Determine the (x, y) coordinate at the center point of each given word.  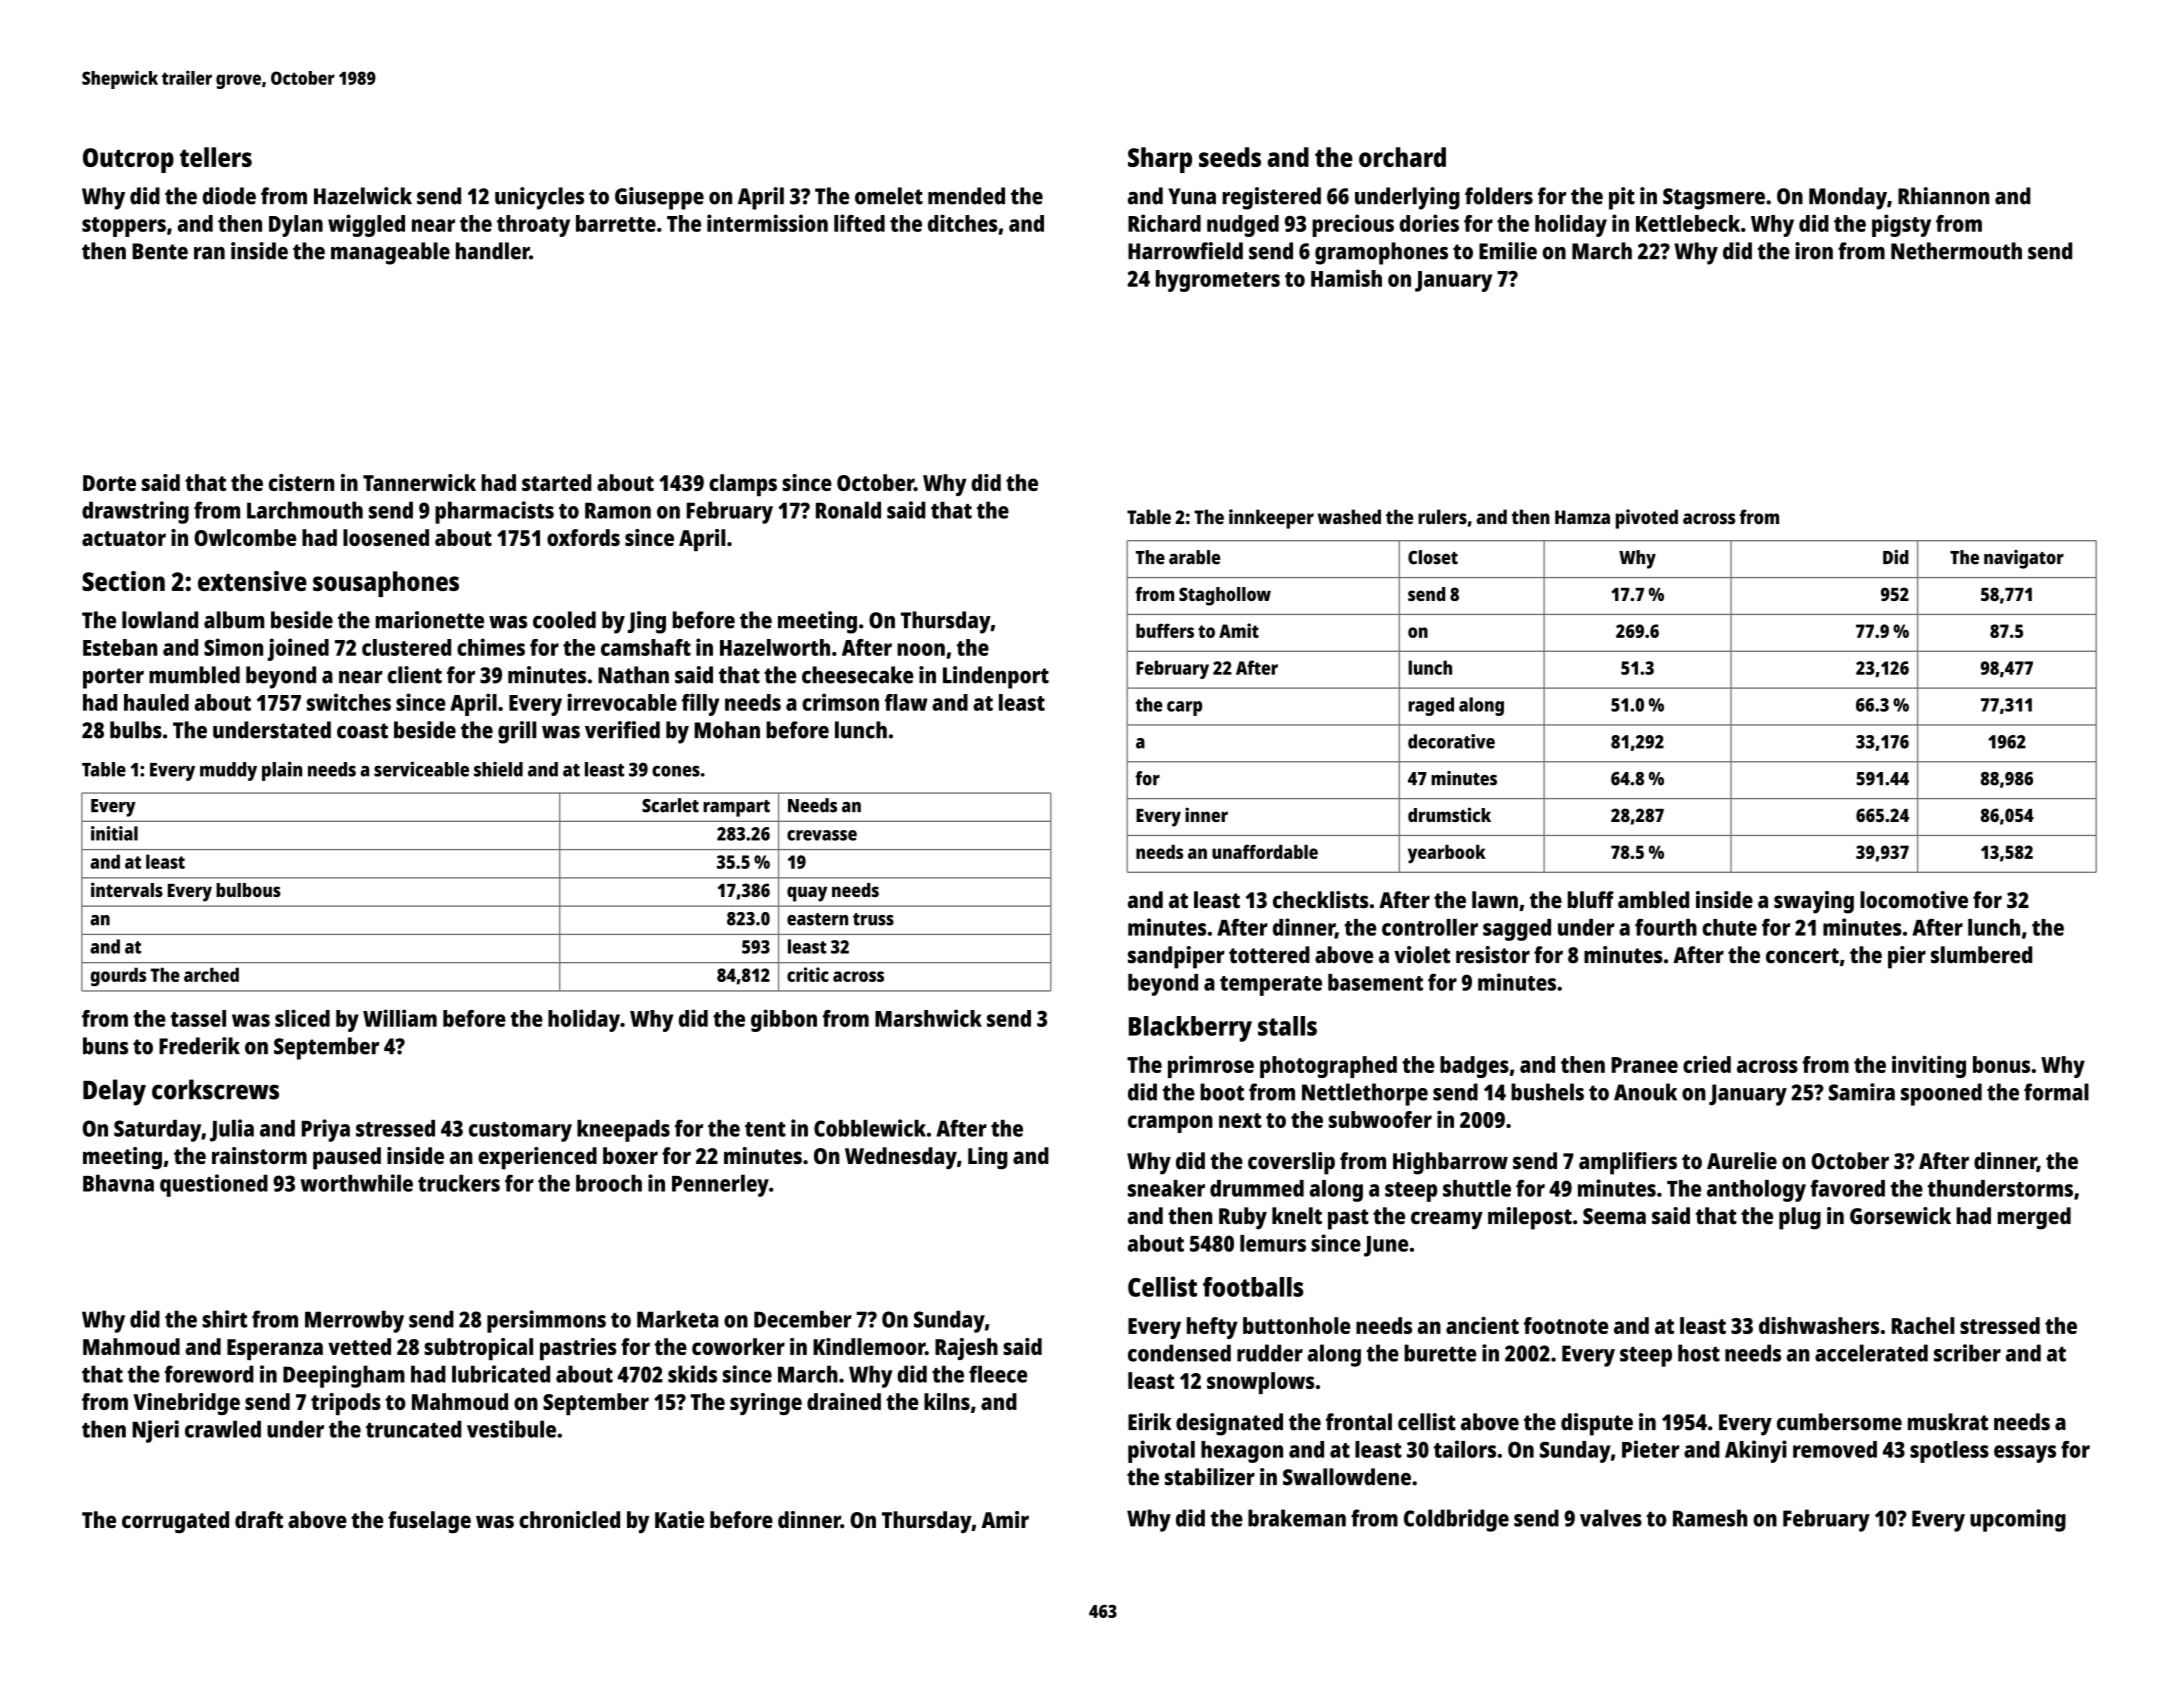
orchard (1402, 157)
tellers (216, 157)
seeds (1230, 157)
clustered (406, 647)
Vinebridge (186, 1404)
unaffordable (1265, 852)
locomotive (1914, 900)
